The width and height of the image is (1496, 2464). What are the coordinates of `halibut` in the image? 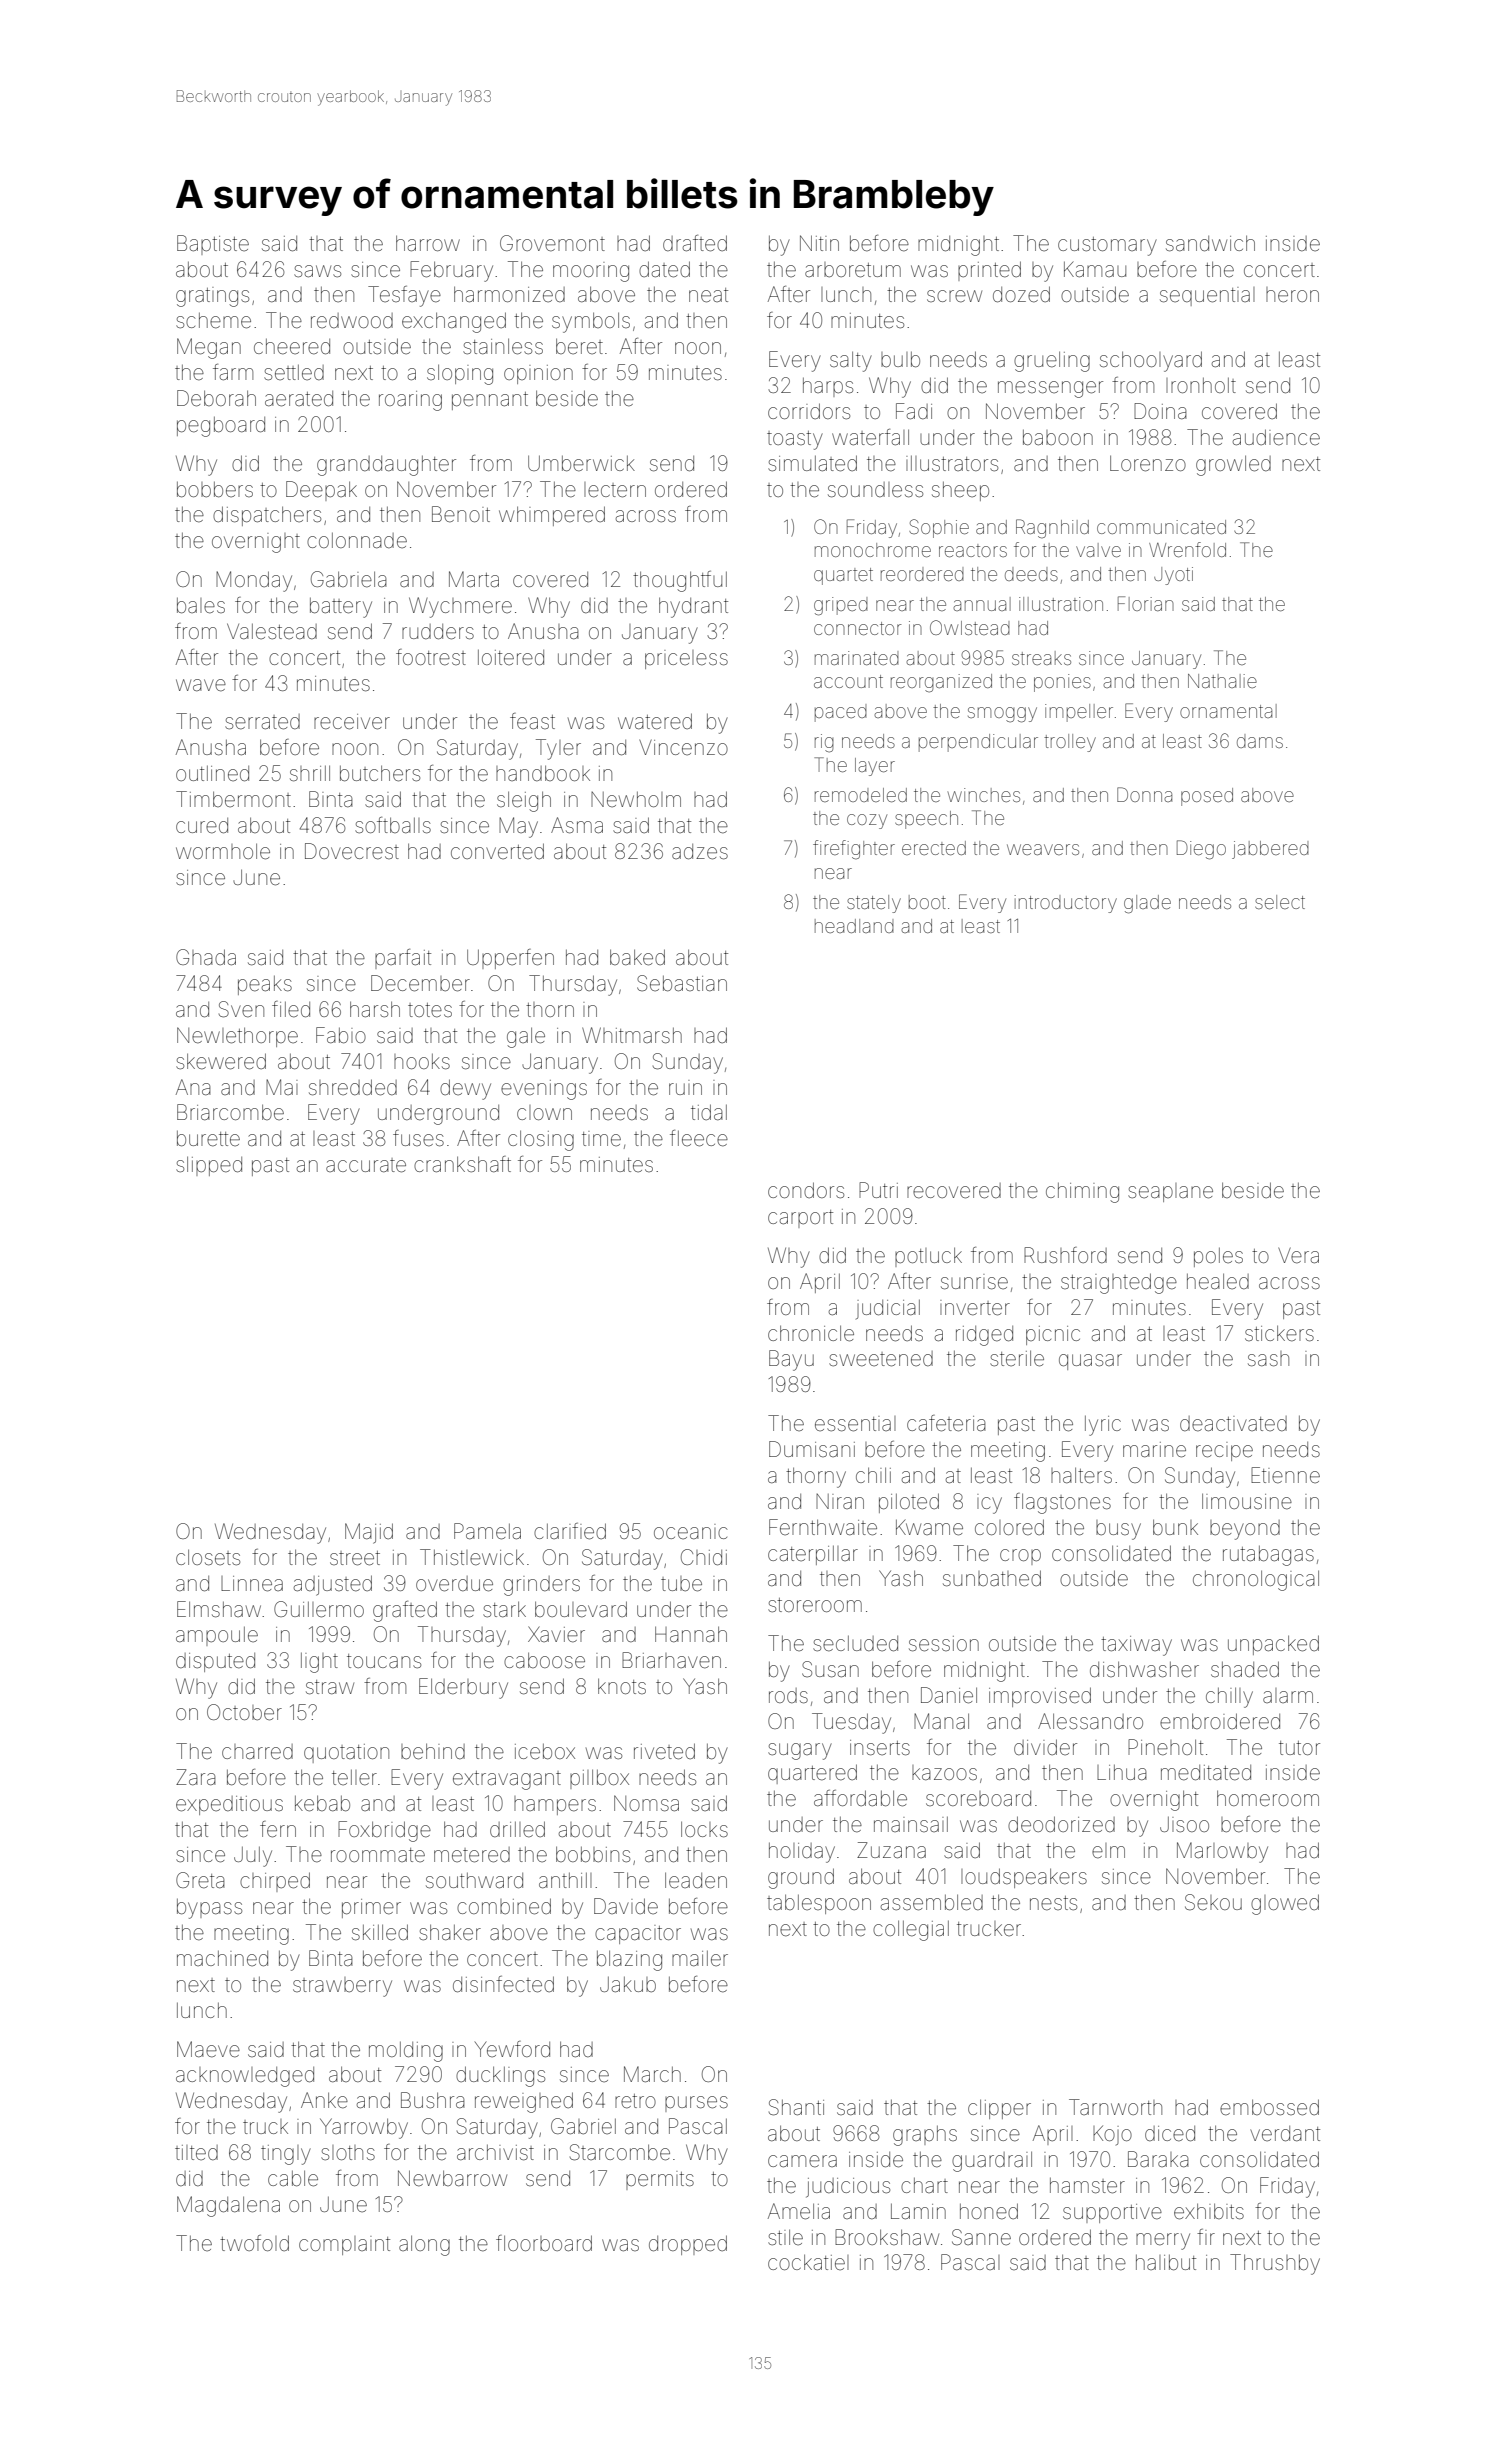 It's located at (1166, 2262).
